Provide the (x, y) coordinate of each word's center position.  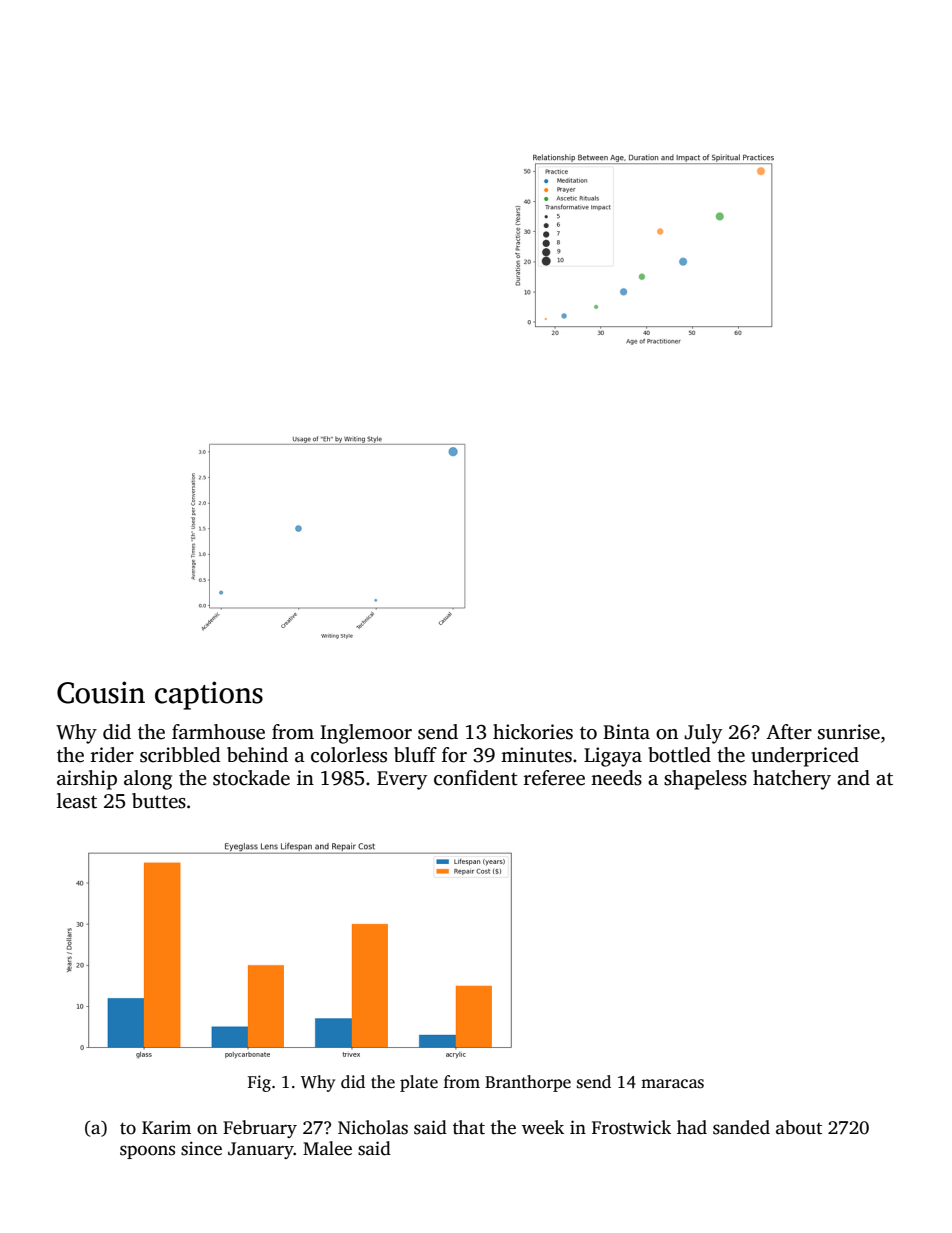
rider (112, 755)
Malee (327, 1148)
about (799, 1127)
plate (419, 1083)
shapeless (705, 780)
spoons (147, 1152)
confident (476, 778)
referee (554, 778)
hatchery (792, 780)
